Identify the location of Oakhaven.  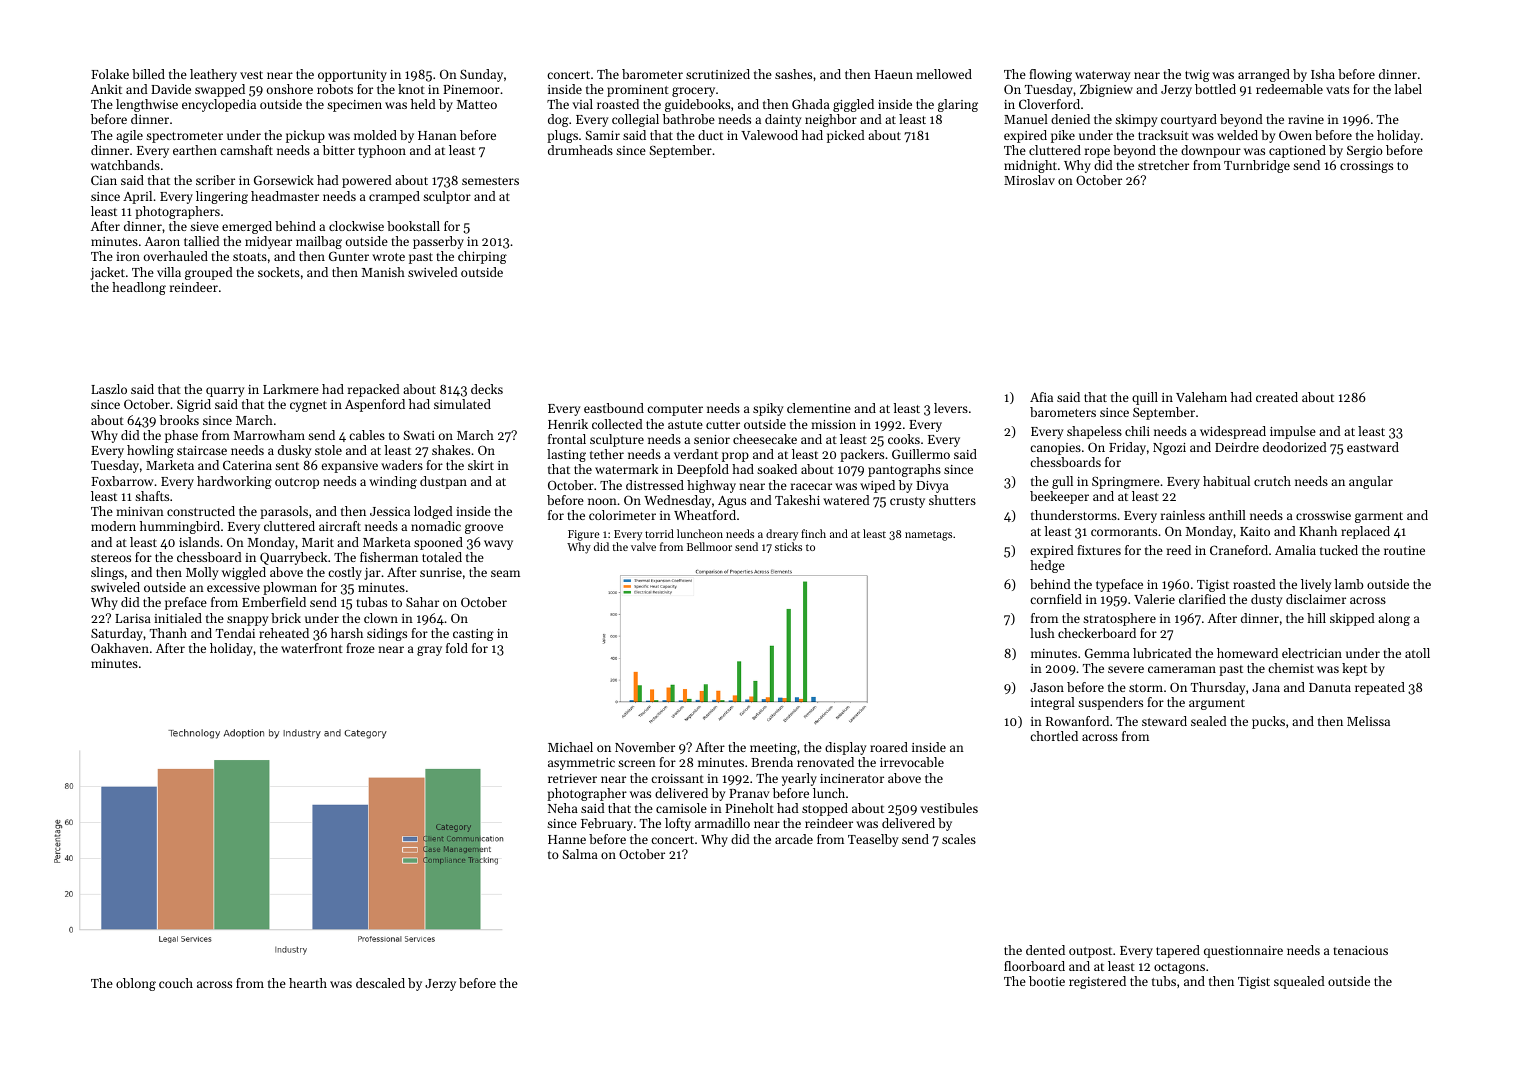
(120, 648).
